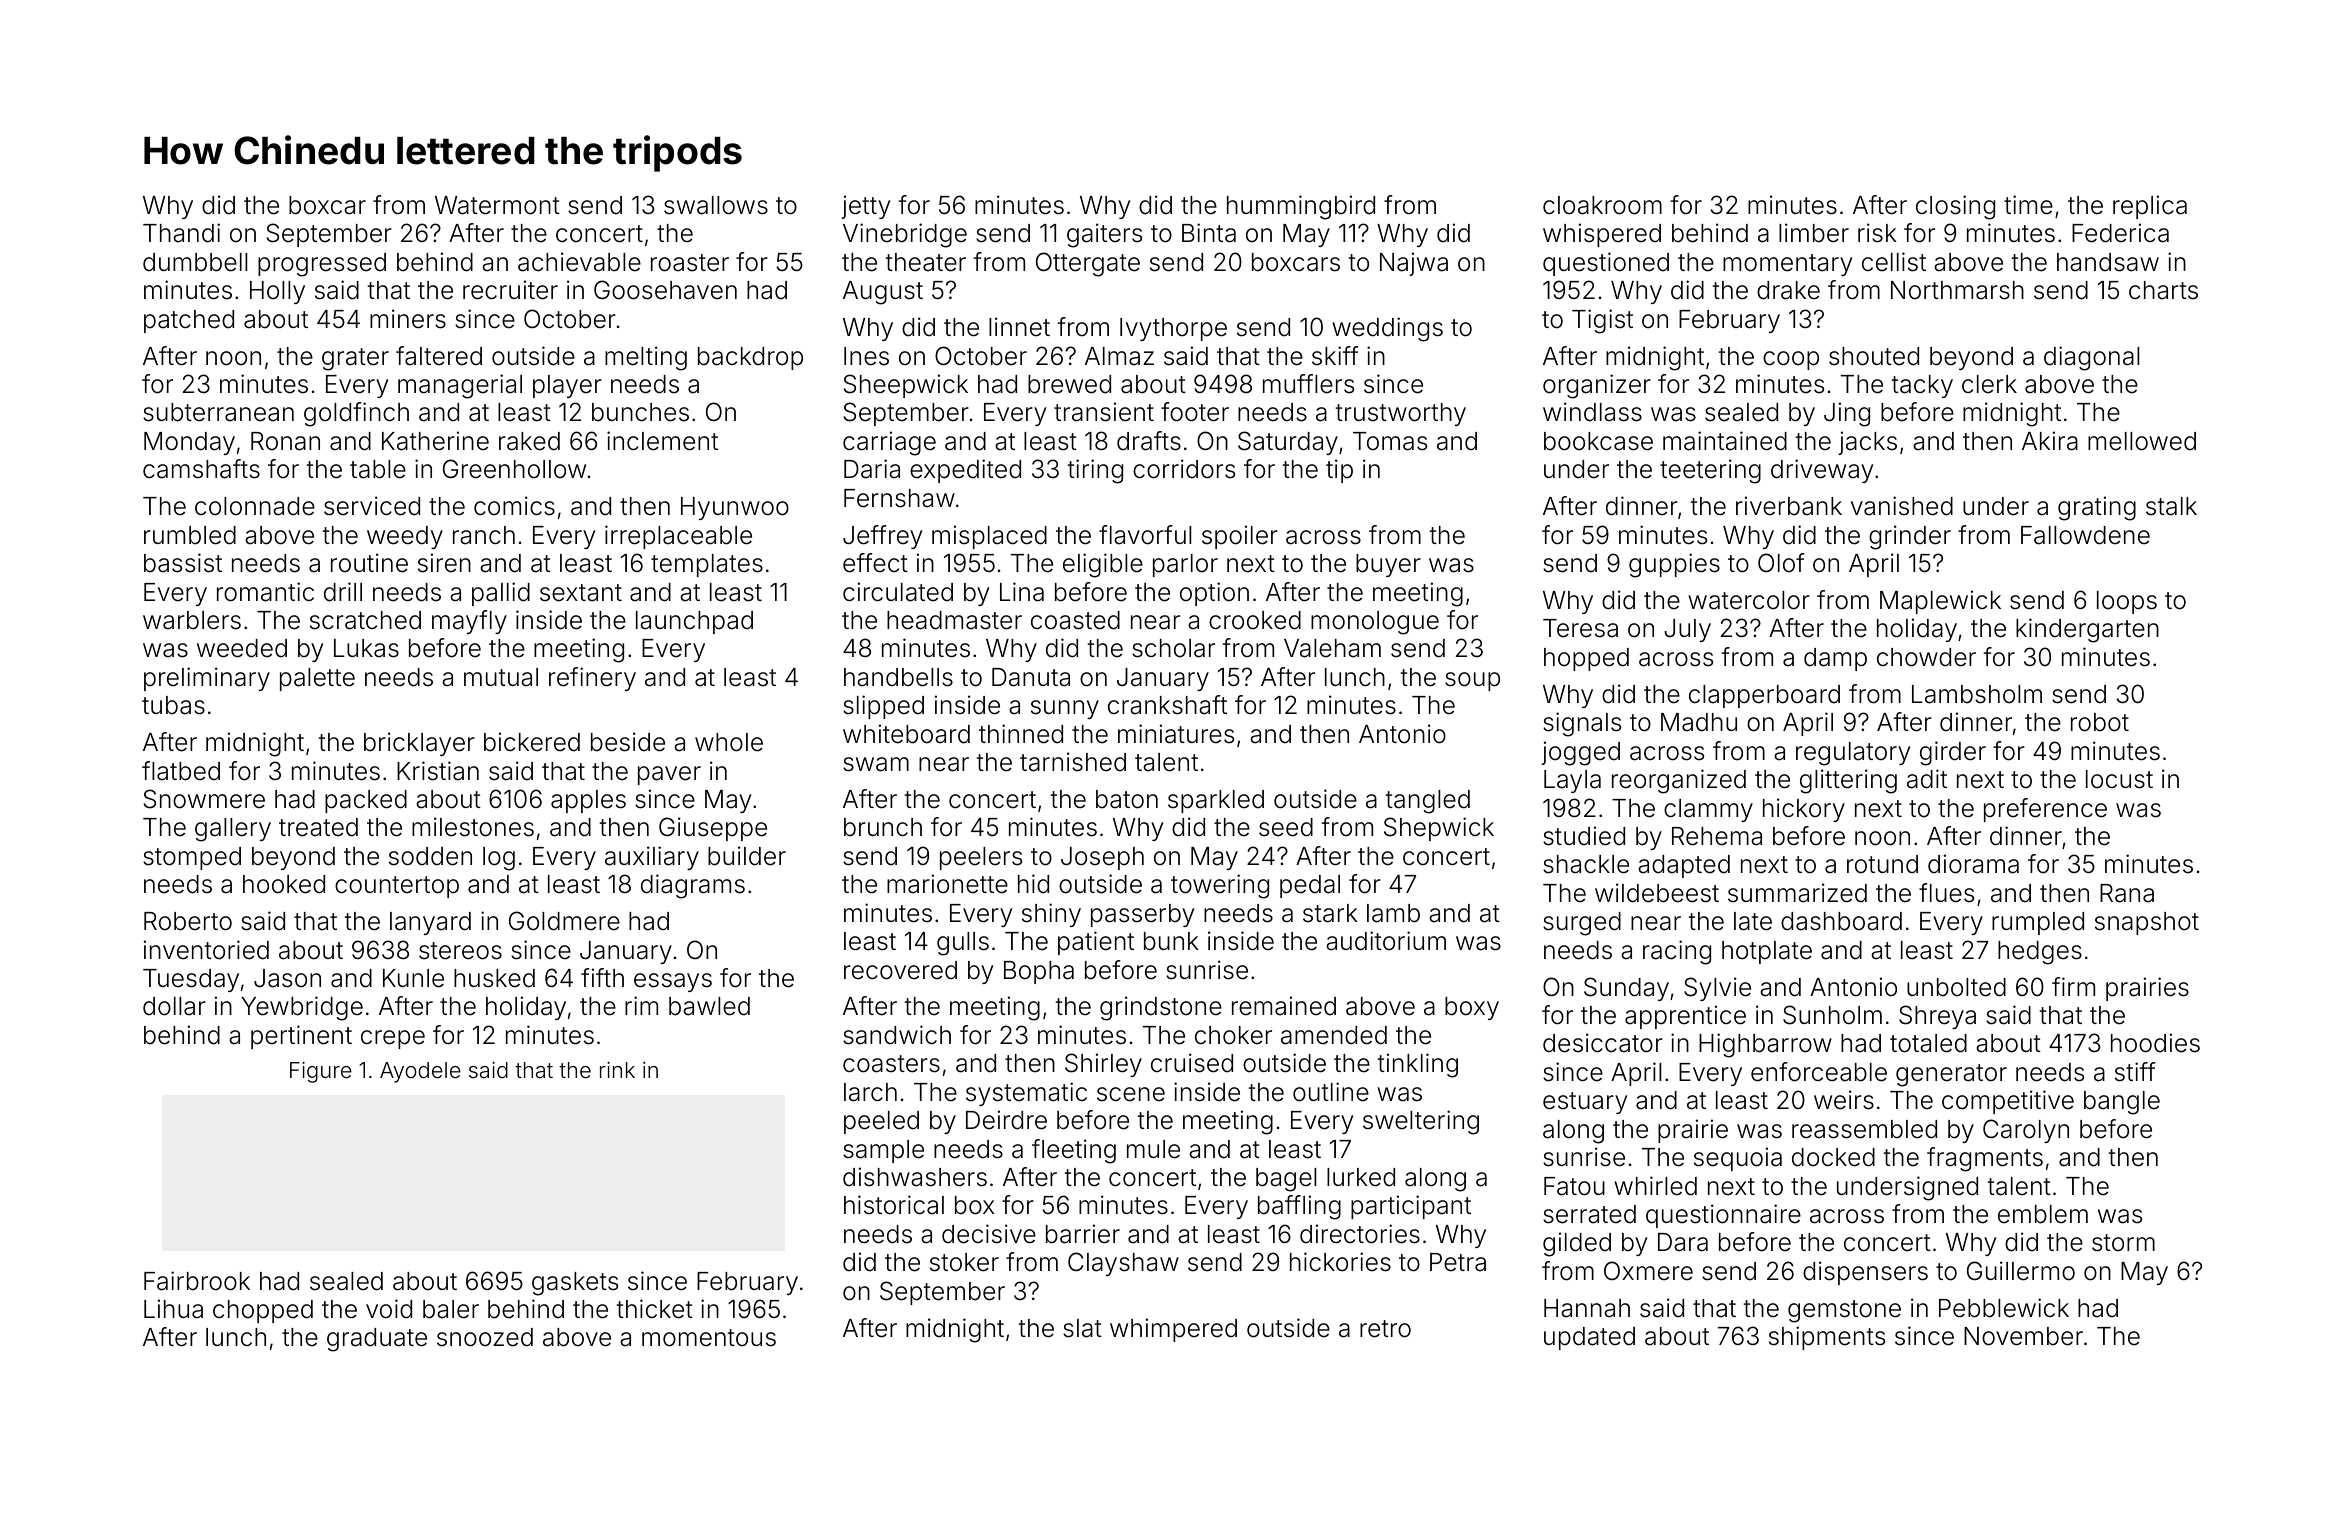 This page has height=1519, width=2348. What do you see at coordinates (954, 620) in the page?
I see `headmaster` at bounding box center [954, 620].
